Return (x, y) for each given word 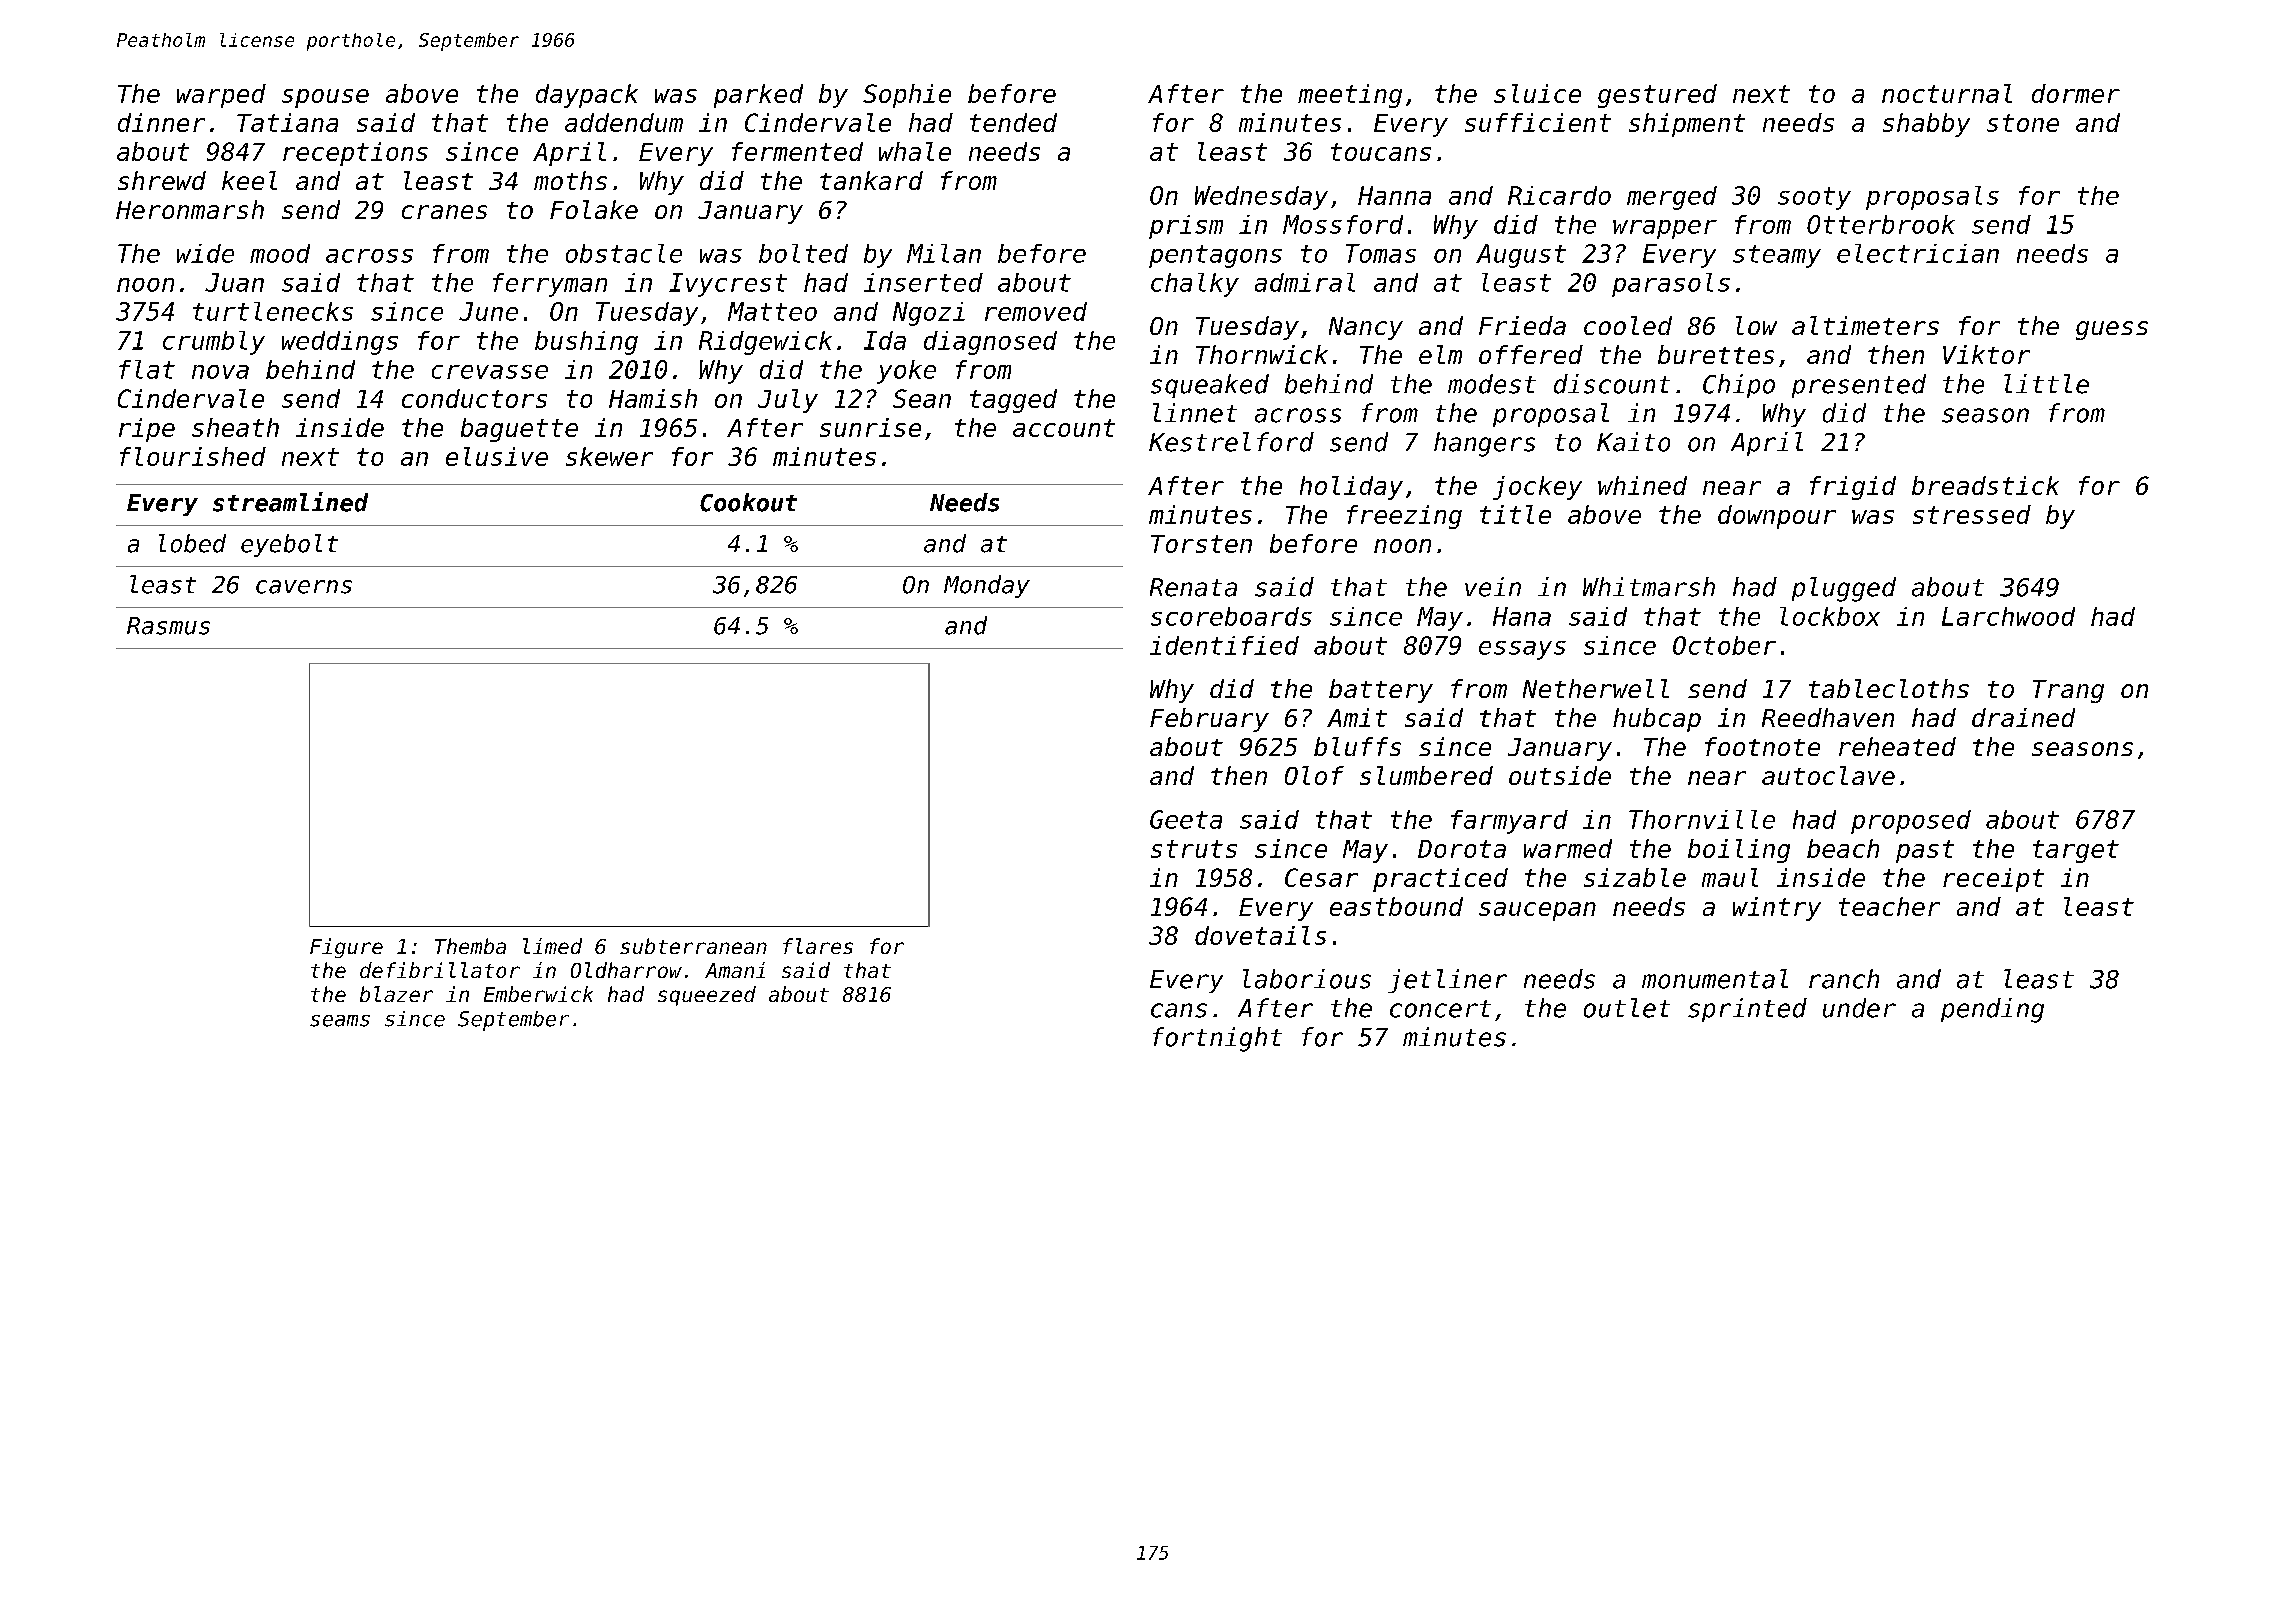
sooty (1814, 198)
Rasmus (168, 626)
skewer (609, 456)
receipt (1993, 880)
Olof (1314, 775)
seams (340, 1021)
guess (2112, 330)
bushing (586, 343)
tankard (871, 180)
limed (552, 946)
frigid (1853, 488)
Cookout (748, 502)
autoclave (1828, 775)
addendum (624, 122)
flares (818, 946)
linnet (1195, 413)
